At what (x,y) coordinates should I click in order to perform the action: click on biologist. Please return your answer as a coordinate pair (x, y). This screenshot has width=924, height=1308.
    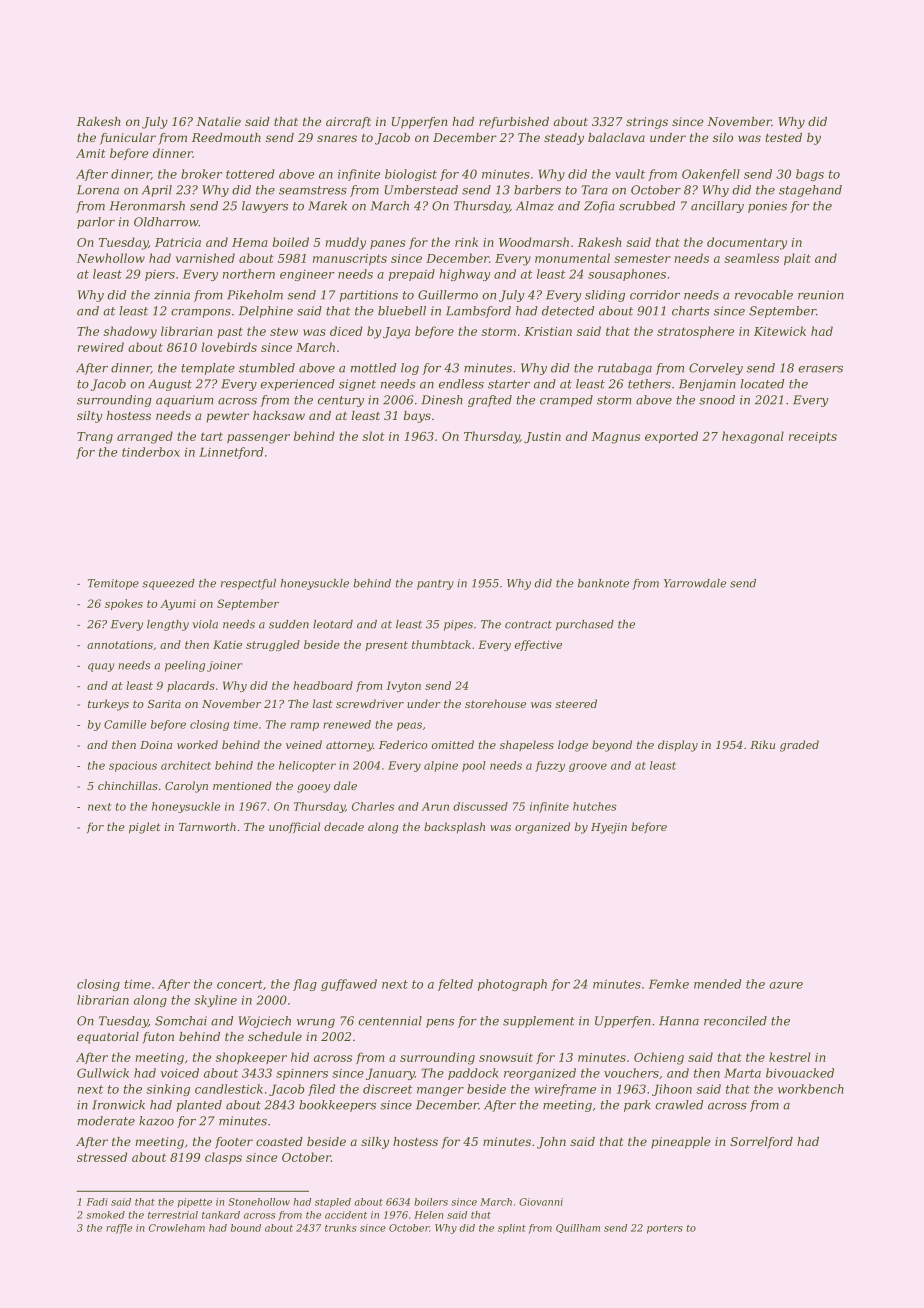
    Looking at the image, I should click on (411, 175).
